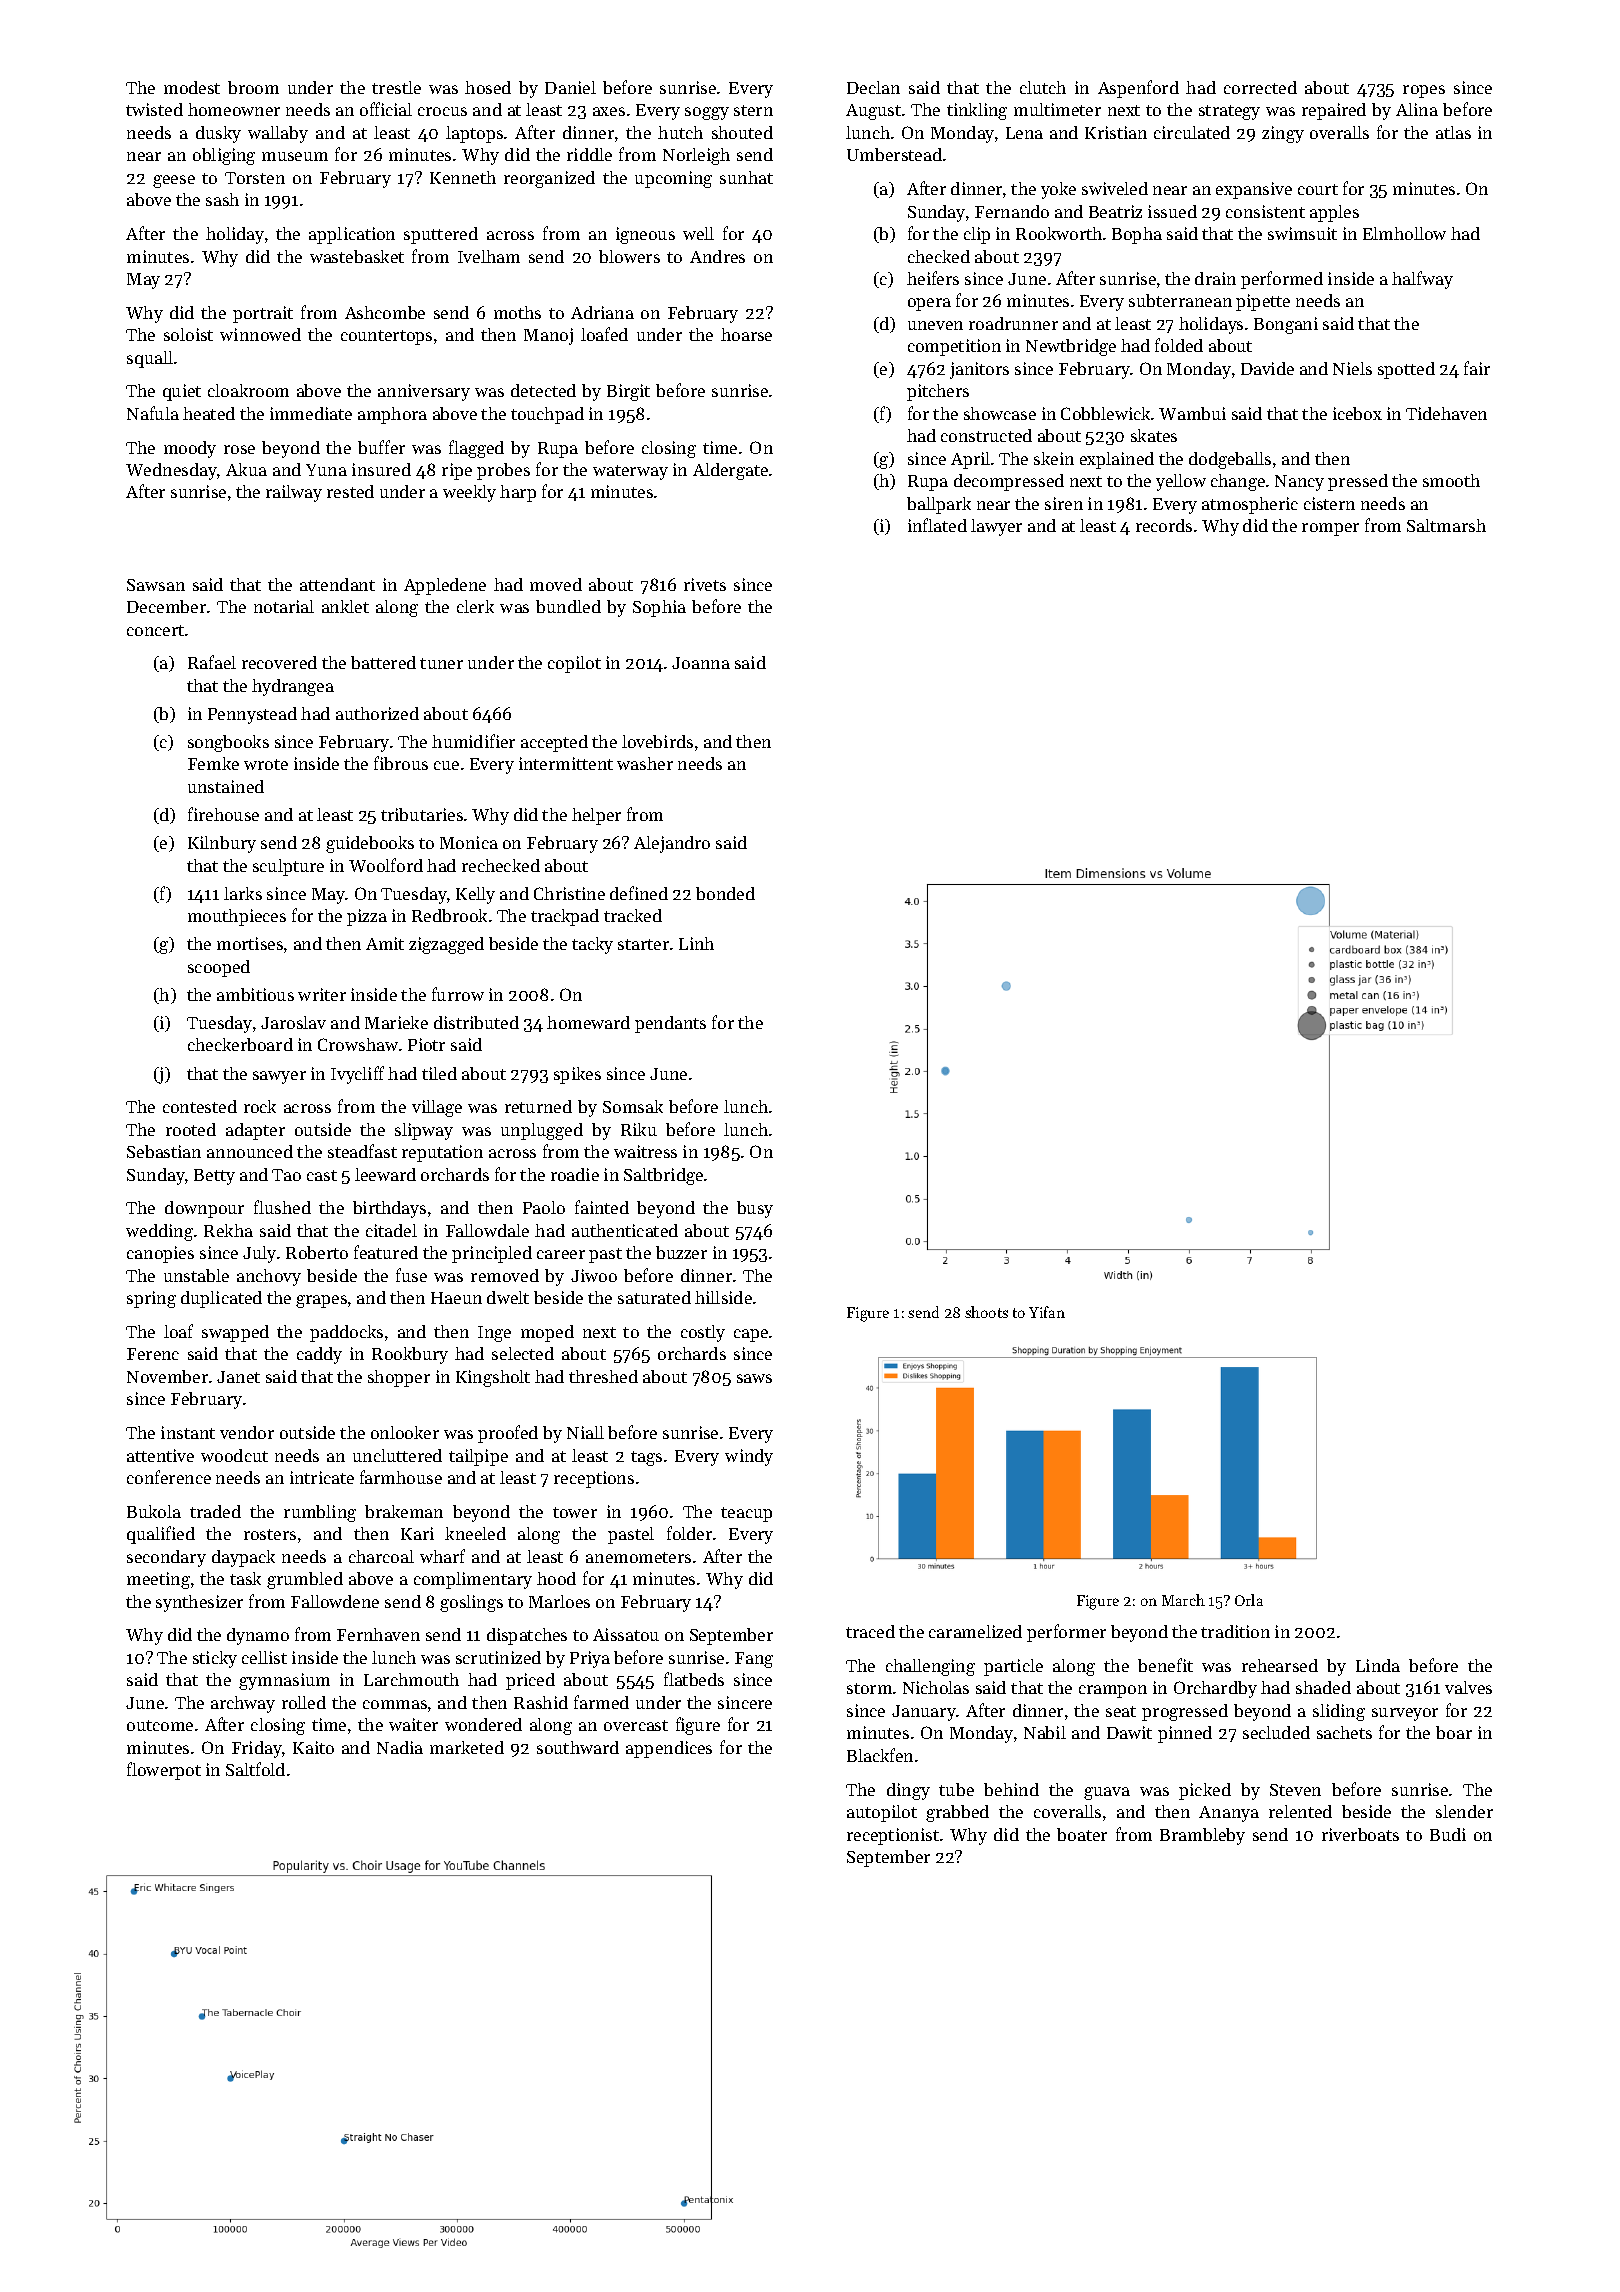 The height and width of the screenshot is (2292, 1620). What do you see at coordinates (986, 1312) in the screenshot?
I see `shoots` at bounding box center [986, 1312].
